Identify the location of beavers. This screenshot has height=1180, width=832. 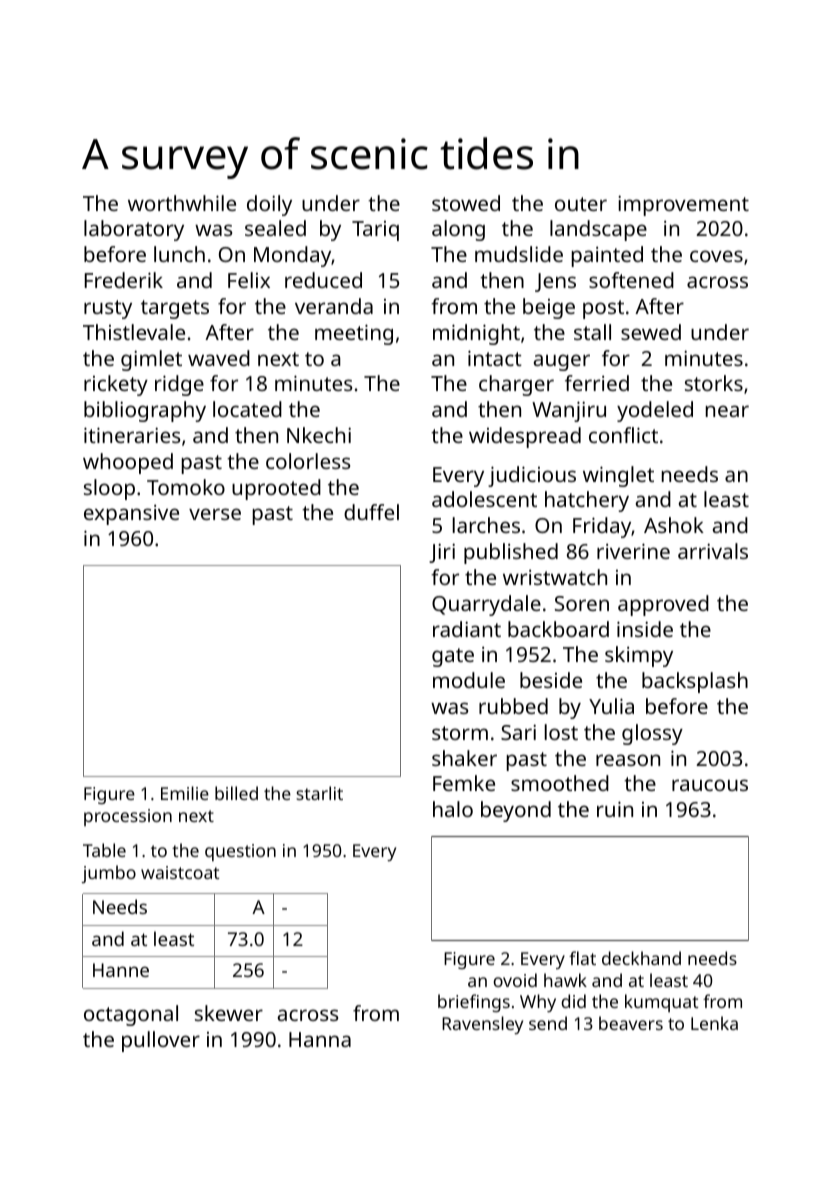
(631, 1023).
